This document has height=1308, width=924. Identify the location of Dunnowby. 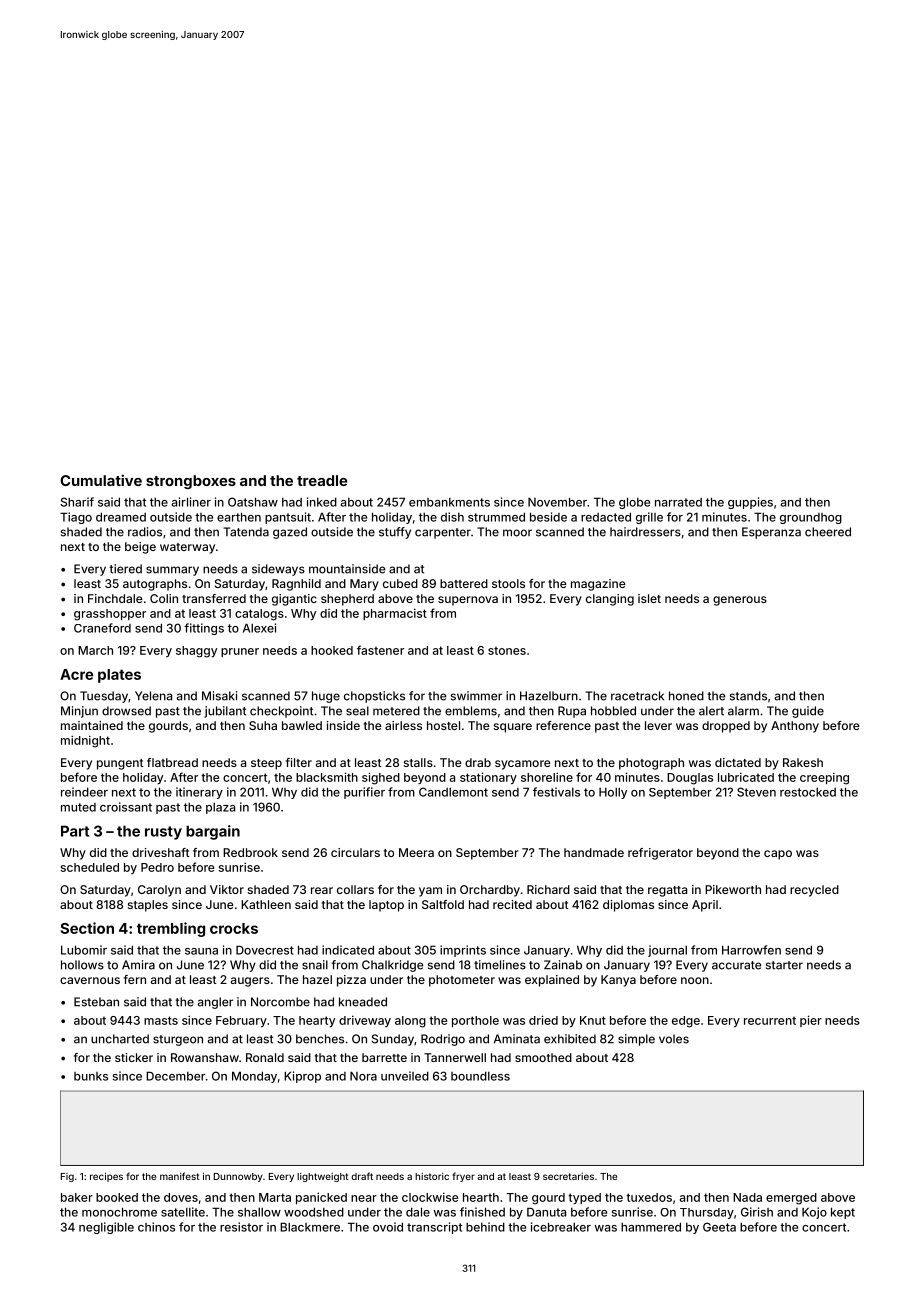
(238, 1177).
